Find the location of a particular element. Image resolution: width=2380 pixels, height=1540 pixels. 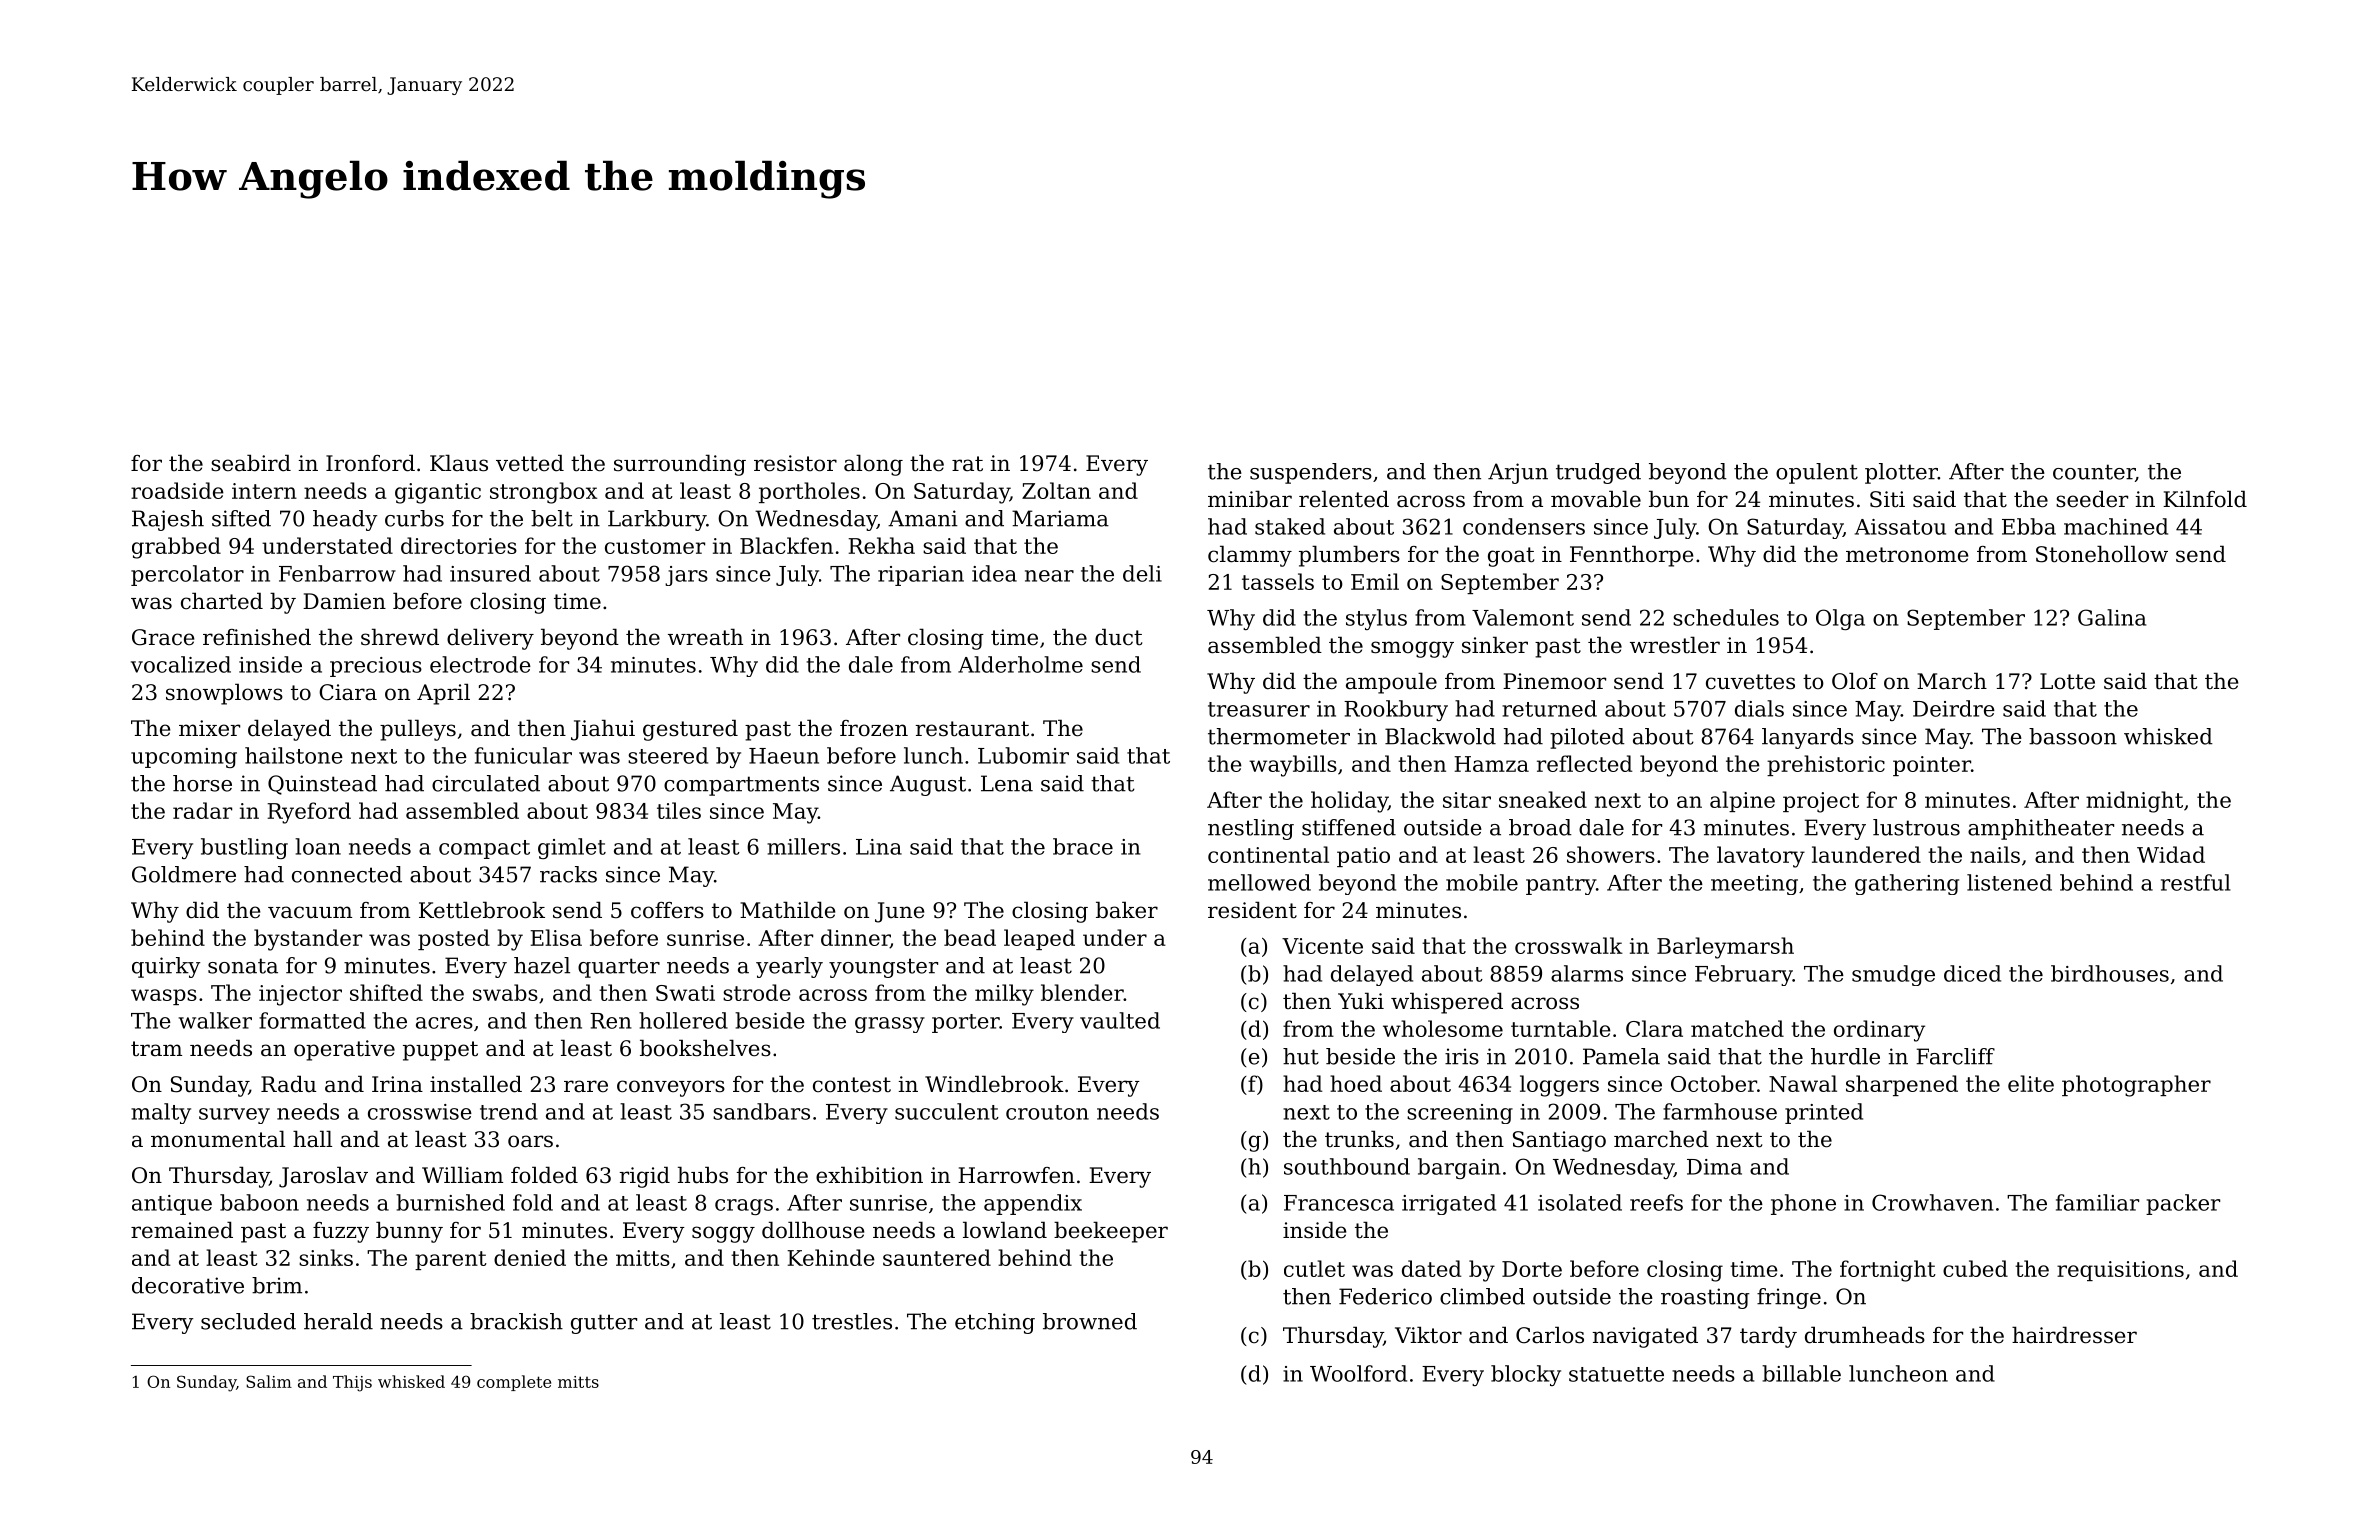

Thijs is located at coordinates (352, 1383).
